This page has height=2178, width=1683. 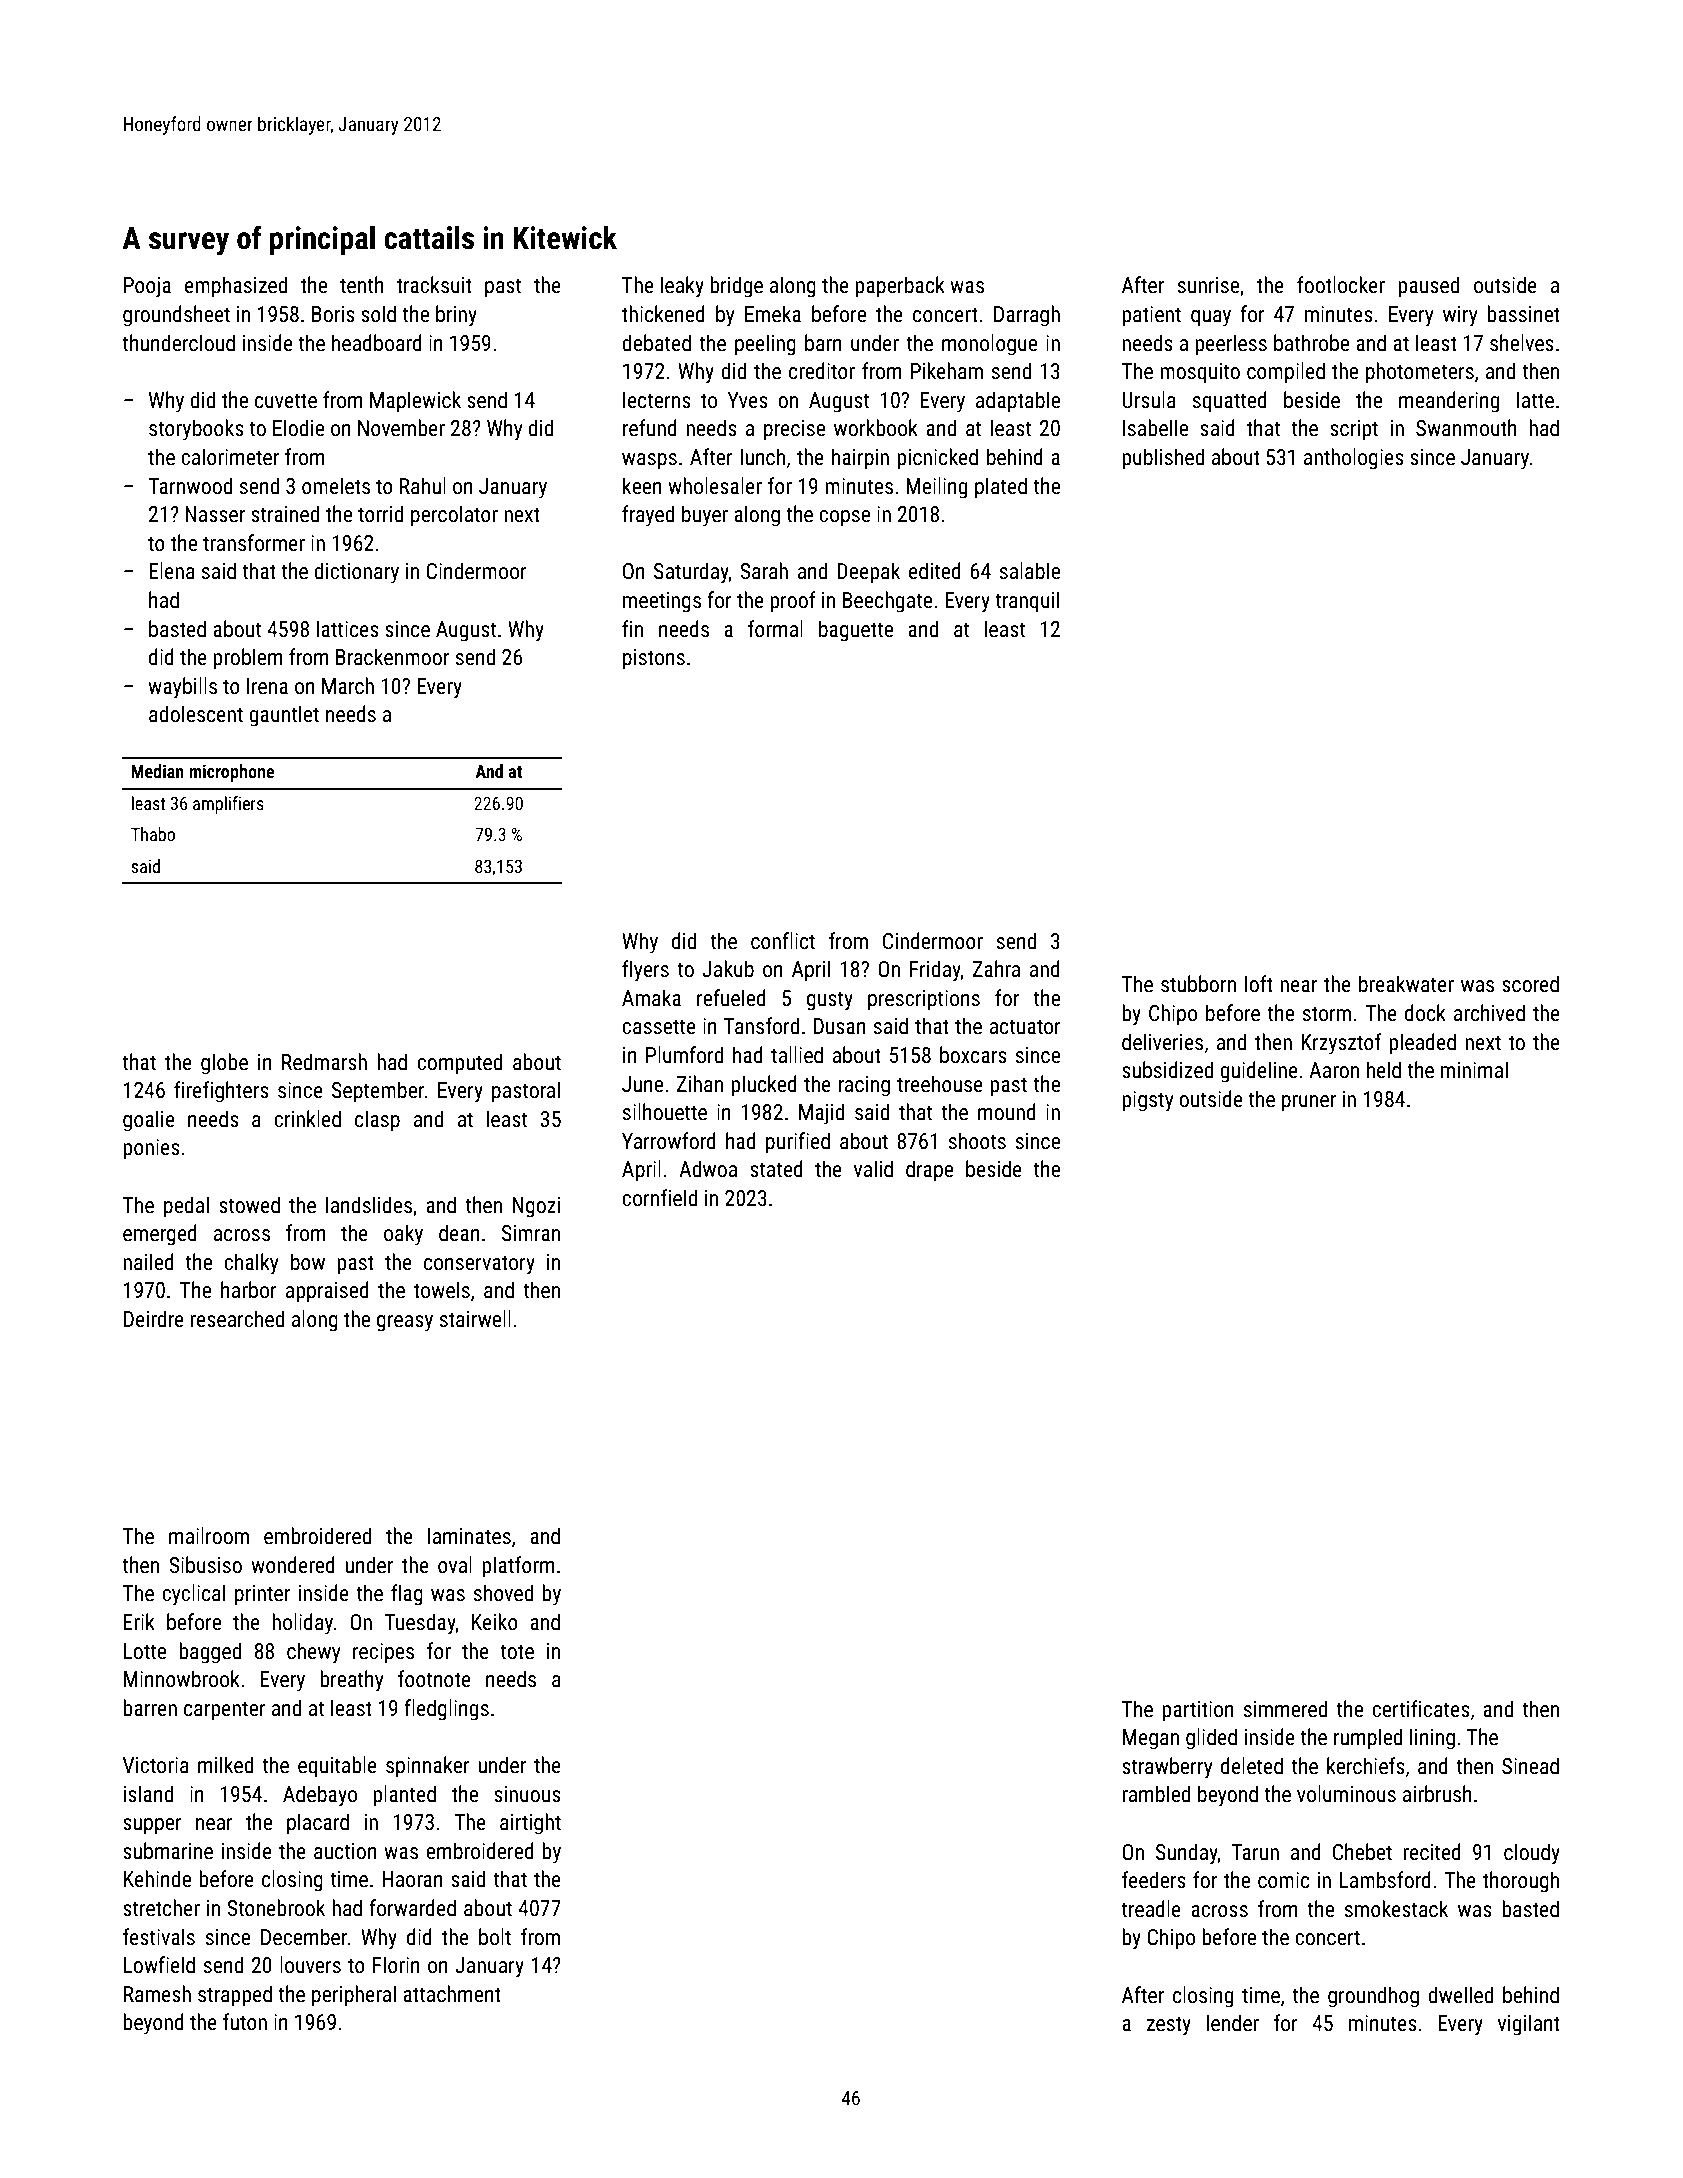 What do you see at coordinates (154, 1319) in the page?
I see `Deirdre` at bounding box center [154, 1319].
